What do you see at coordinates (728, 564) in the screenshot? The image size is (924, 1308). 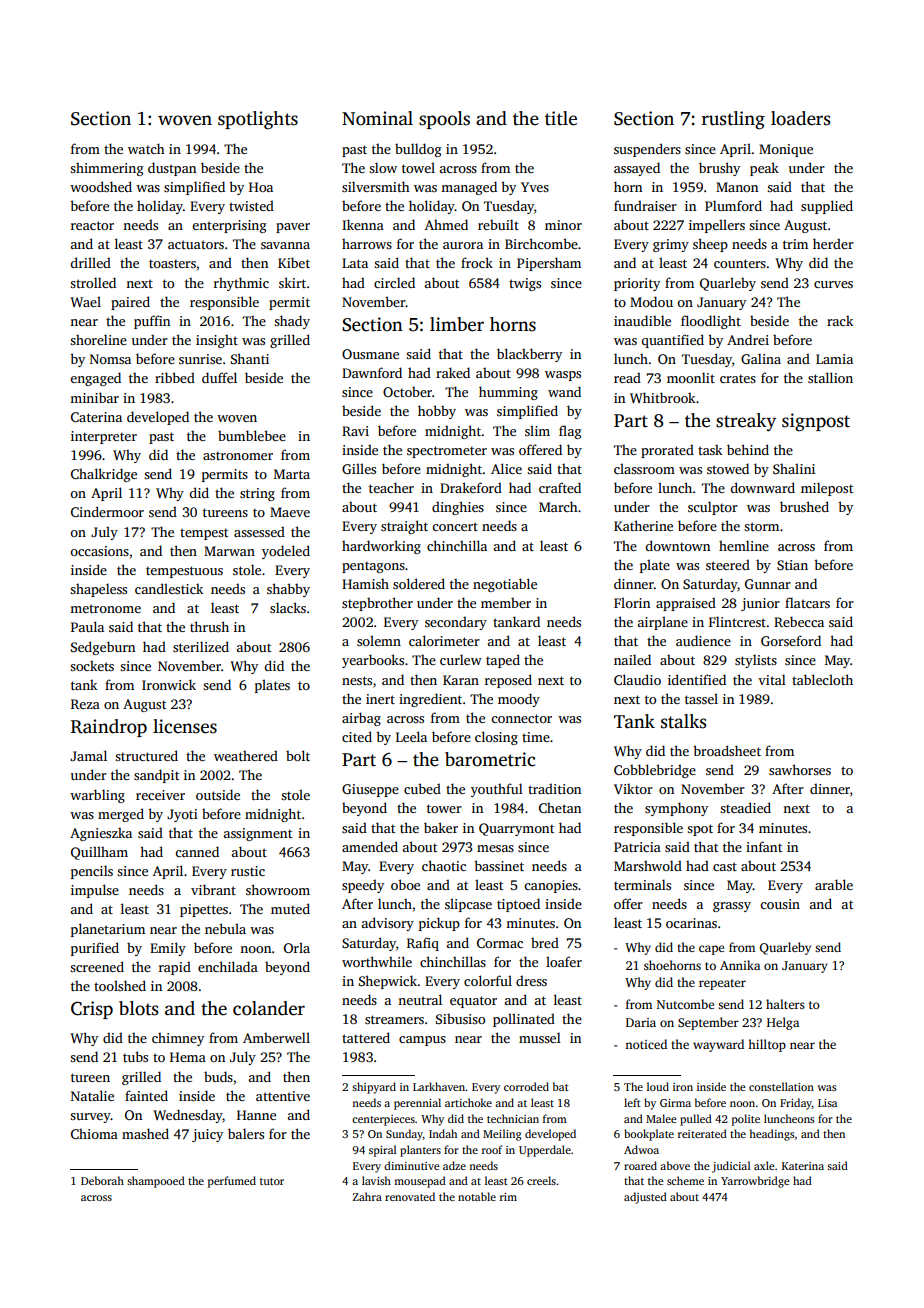 I see `steered` at bounding box center [728, 564].
